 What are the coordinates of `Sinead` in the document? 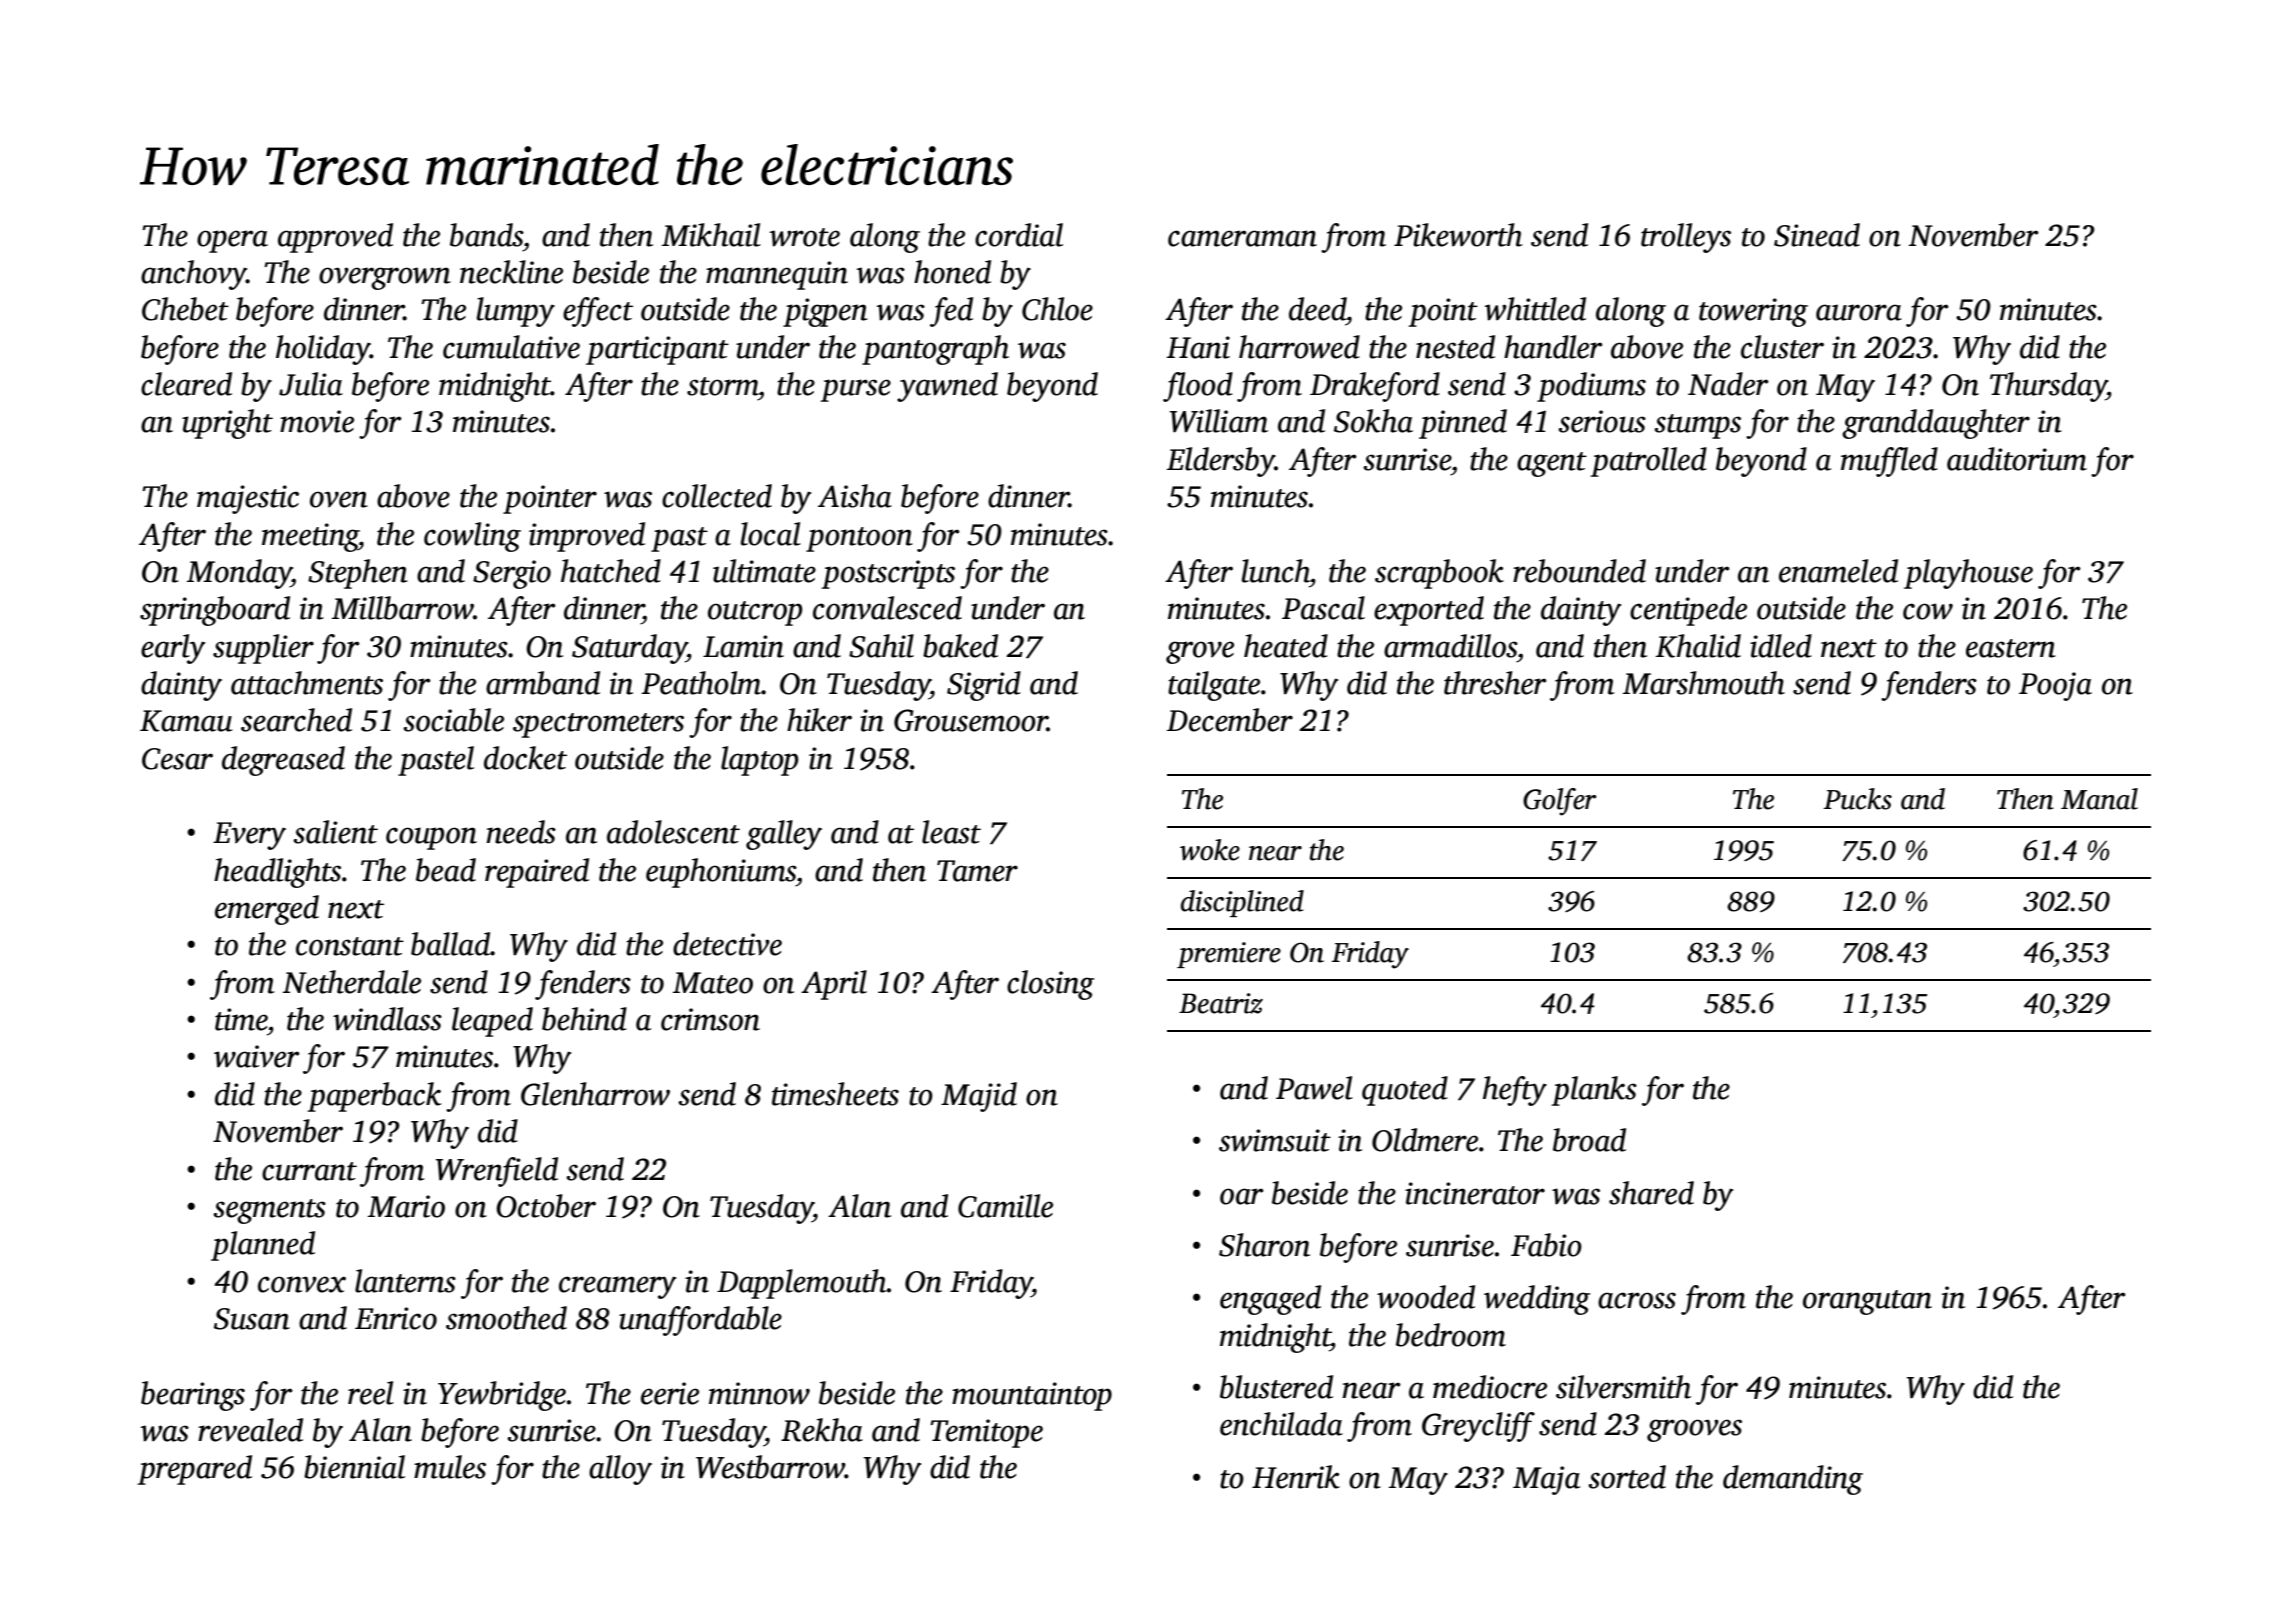 It's located at (1817, 235).
